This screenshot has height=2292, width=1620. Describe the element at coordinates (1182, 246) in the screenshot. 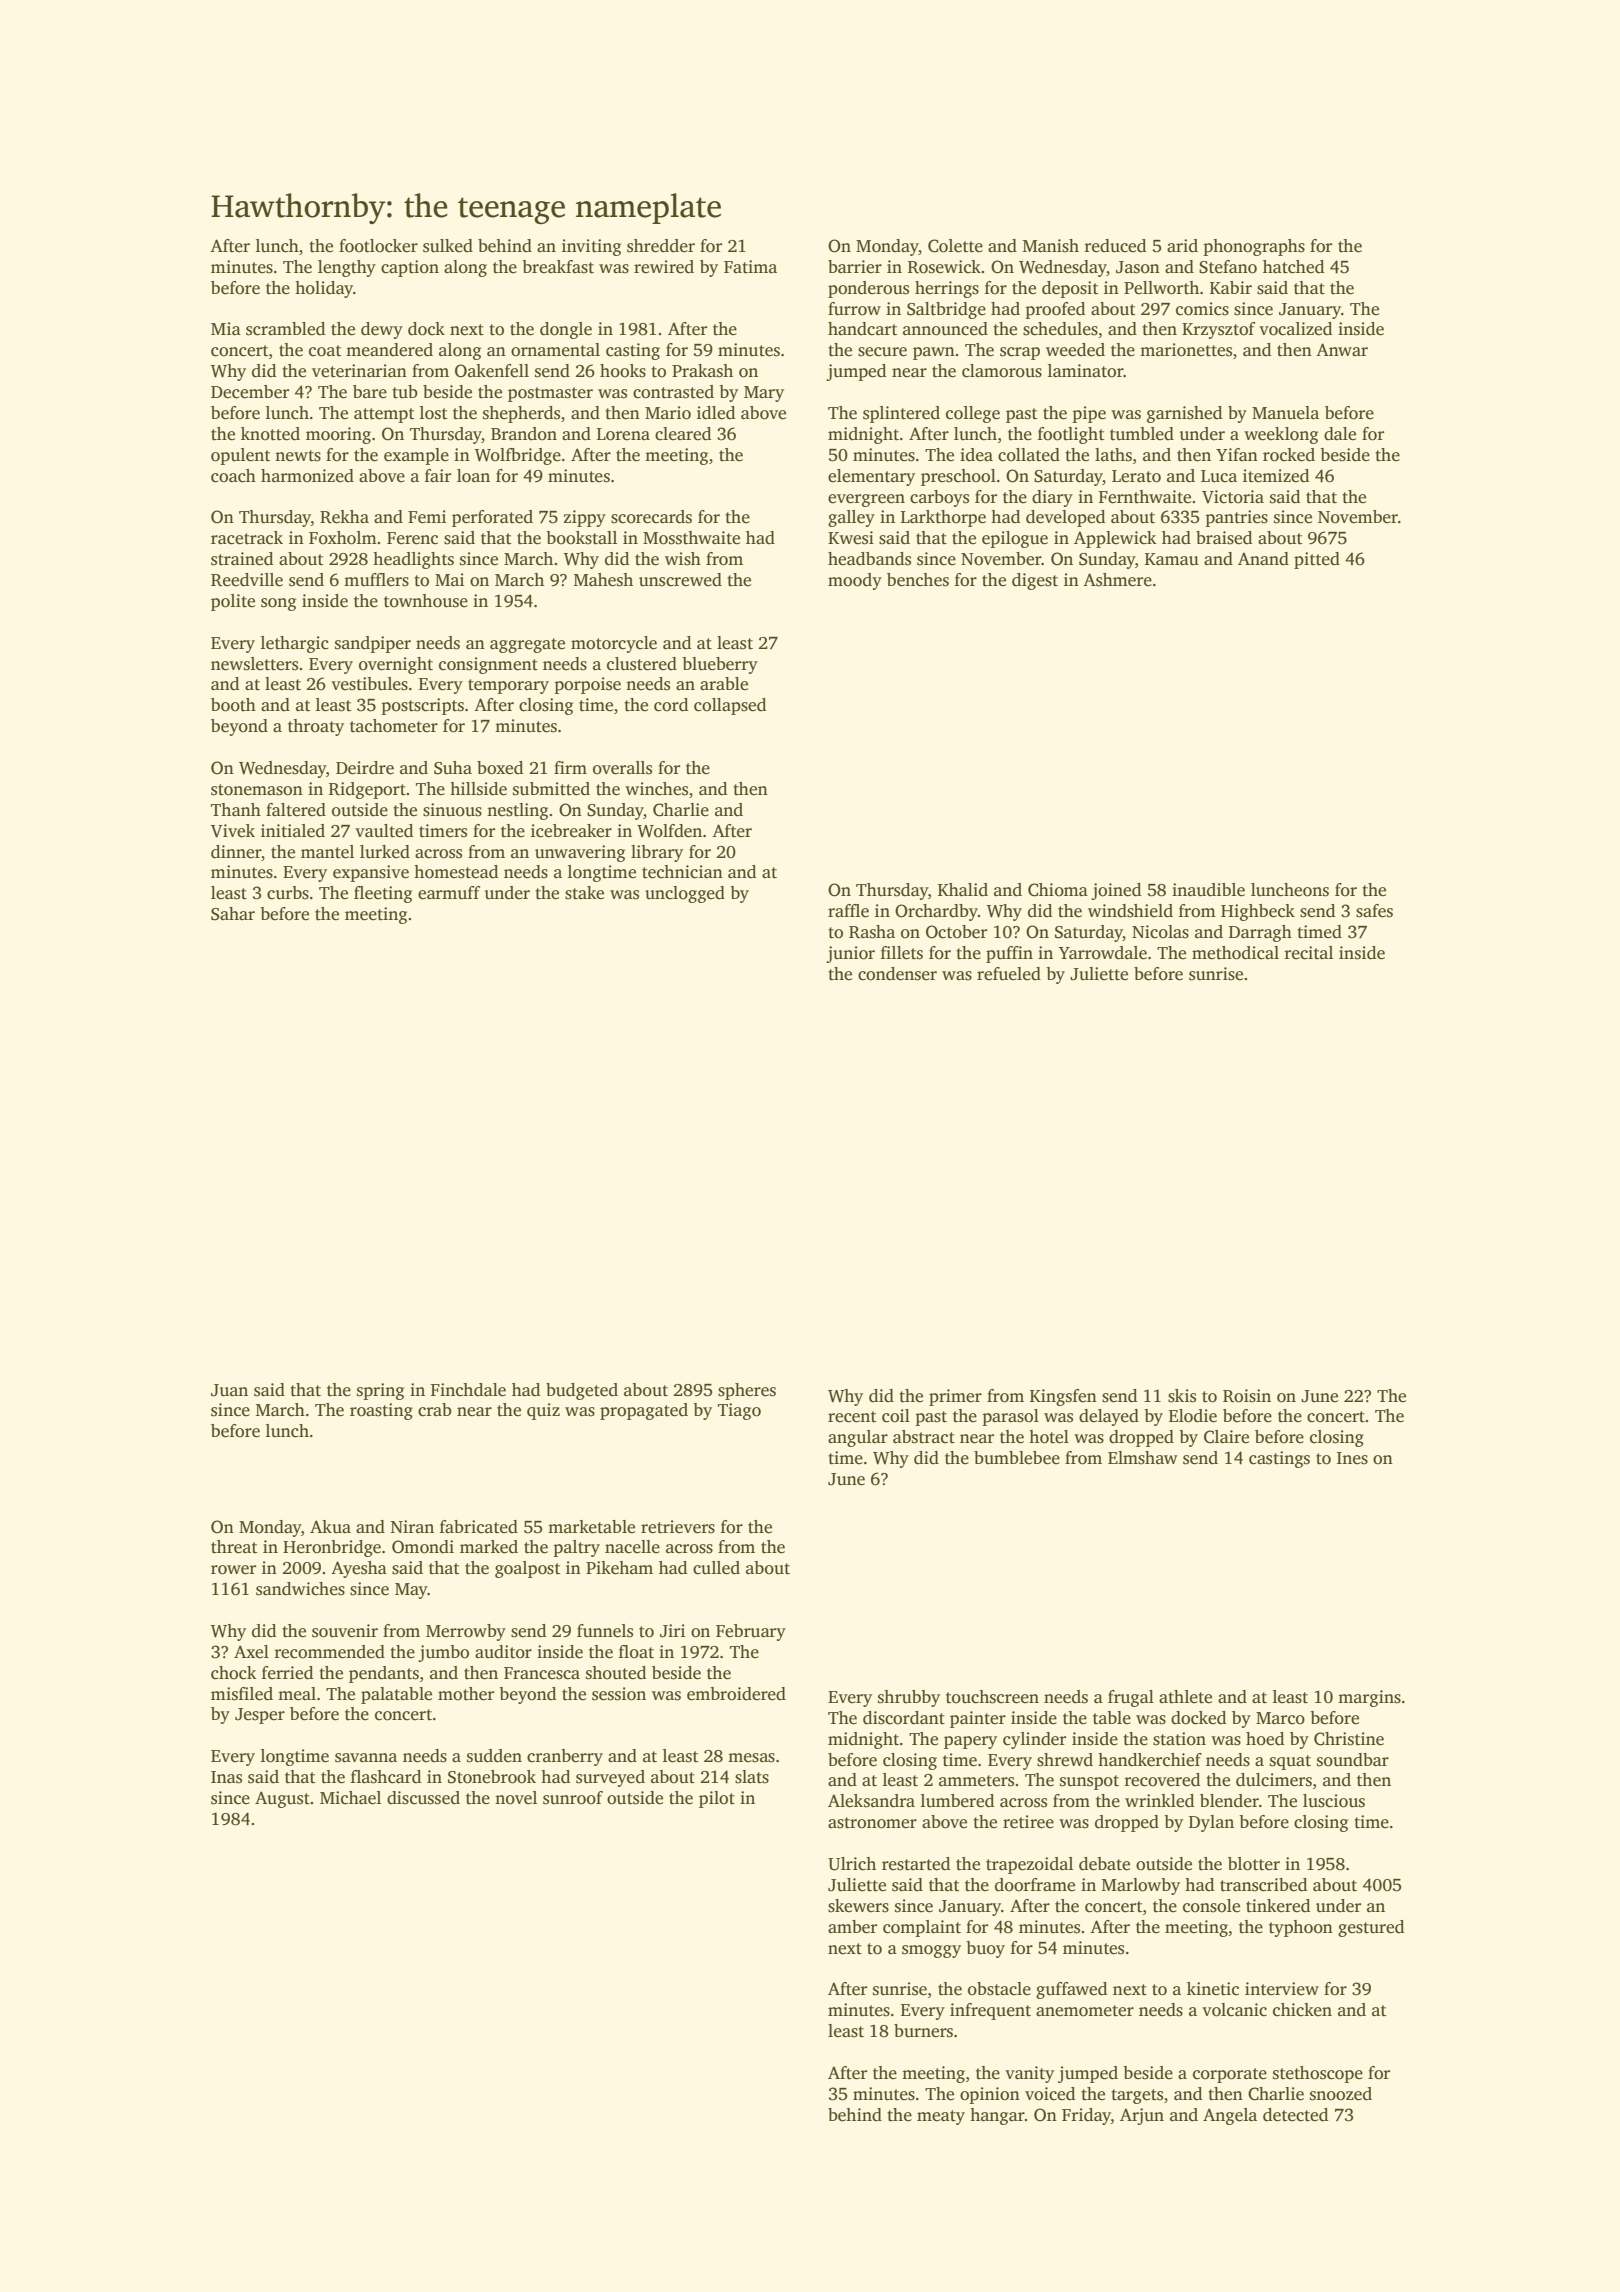

I see `arid` at that location.
